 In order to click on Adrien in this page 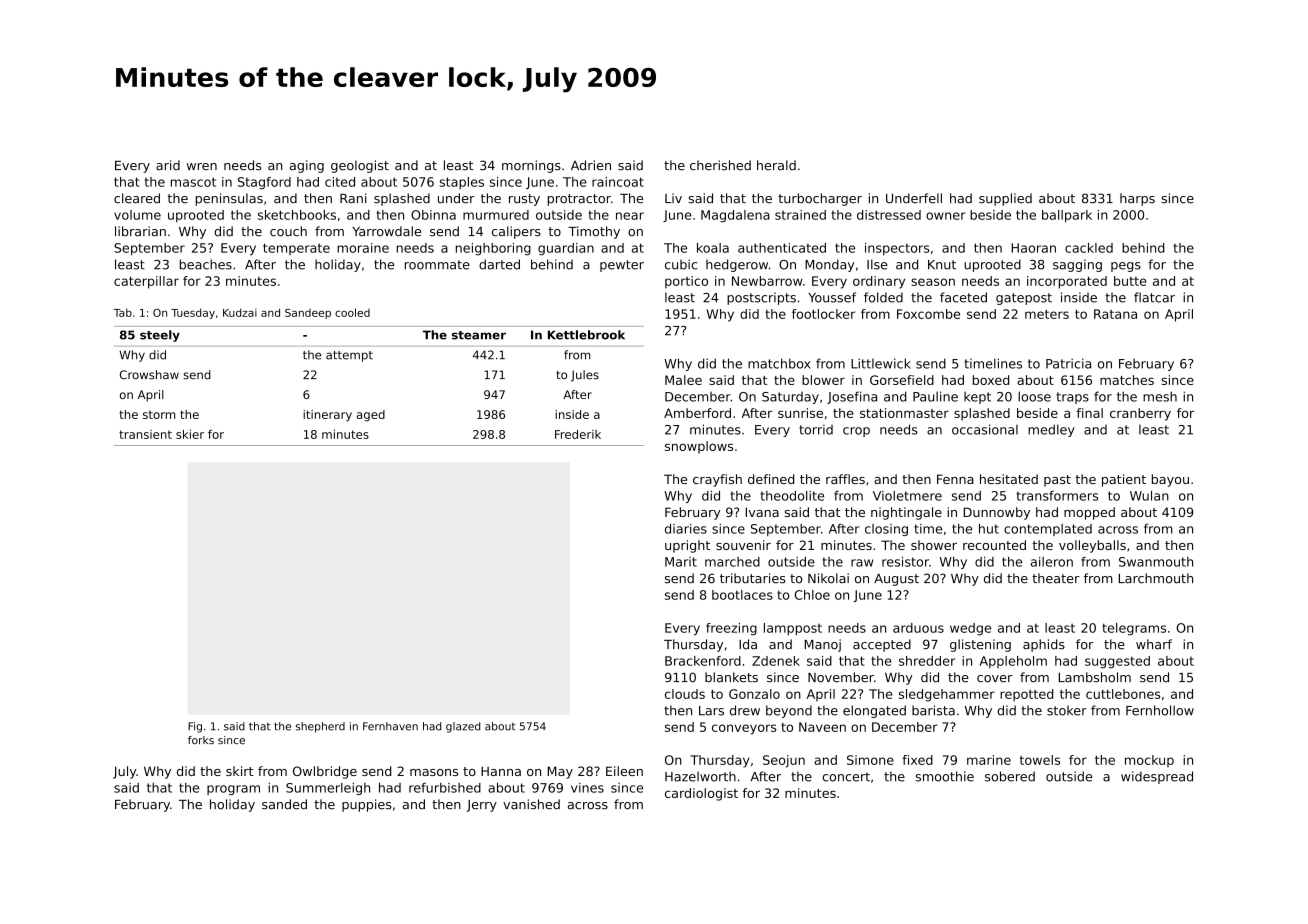, I will do `click(591, 165)`.
